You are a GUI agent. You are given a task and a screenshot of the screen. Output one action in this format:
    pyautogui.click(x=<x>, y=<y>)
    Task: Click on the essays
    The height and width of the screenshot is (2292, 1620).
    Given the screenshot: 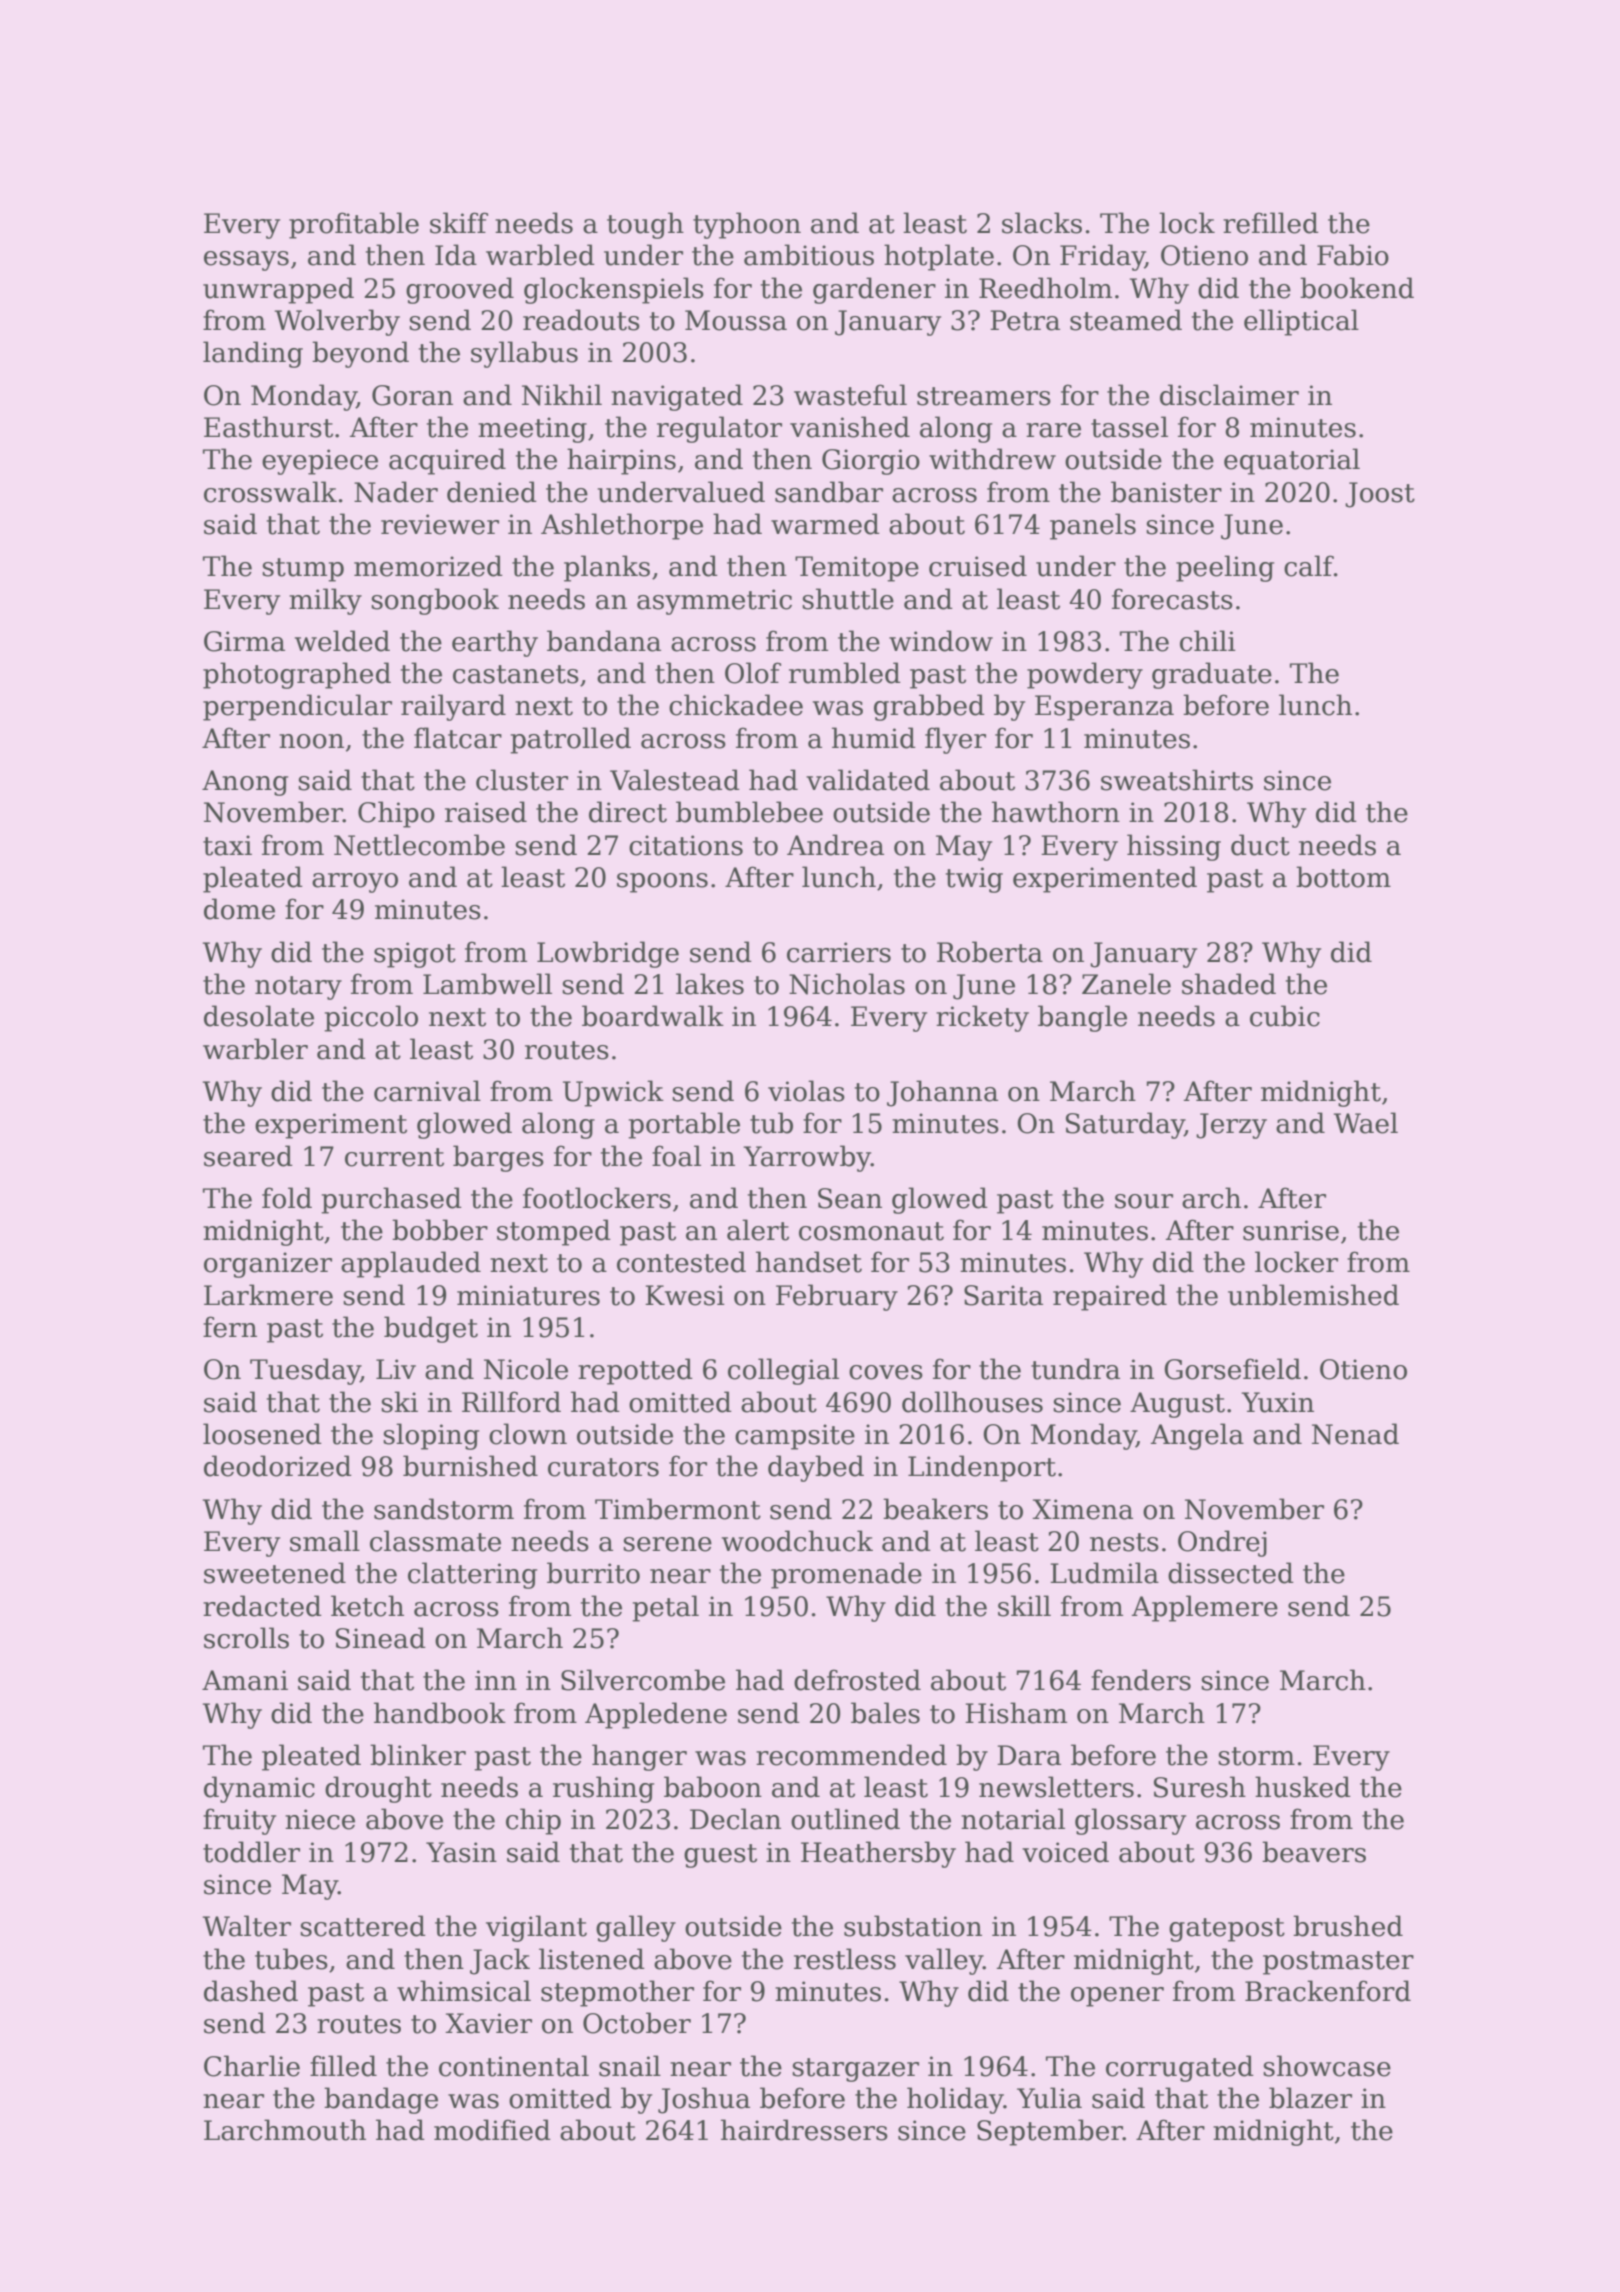 What is the action you would take?
    pyautogui.click(x=246, y=261)
